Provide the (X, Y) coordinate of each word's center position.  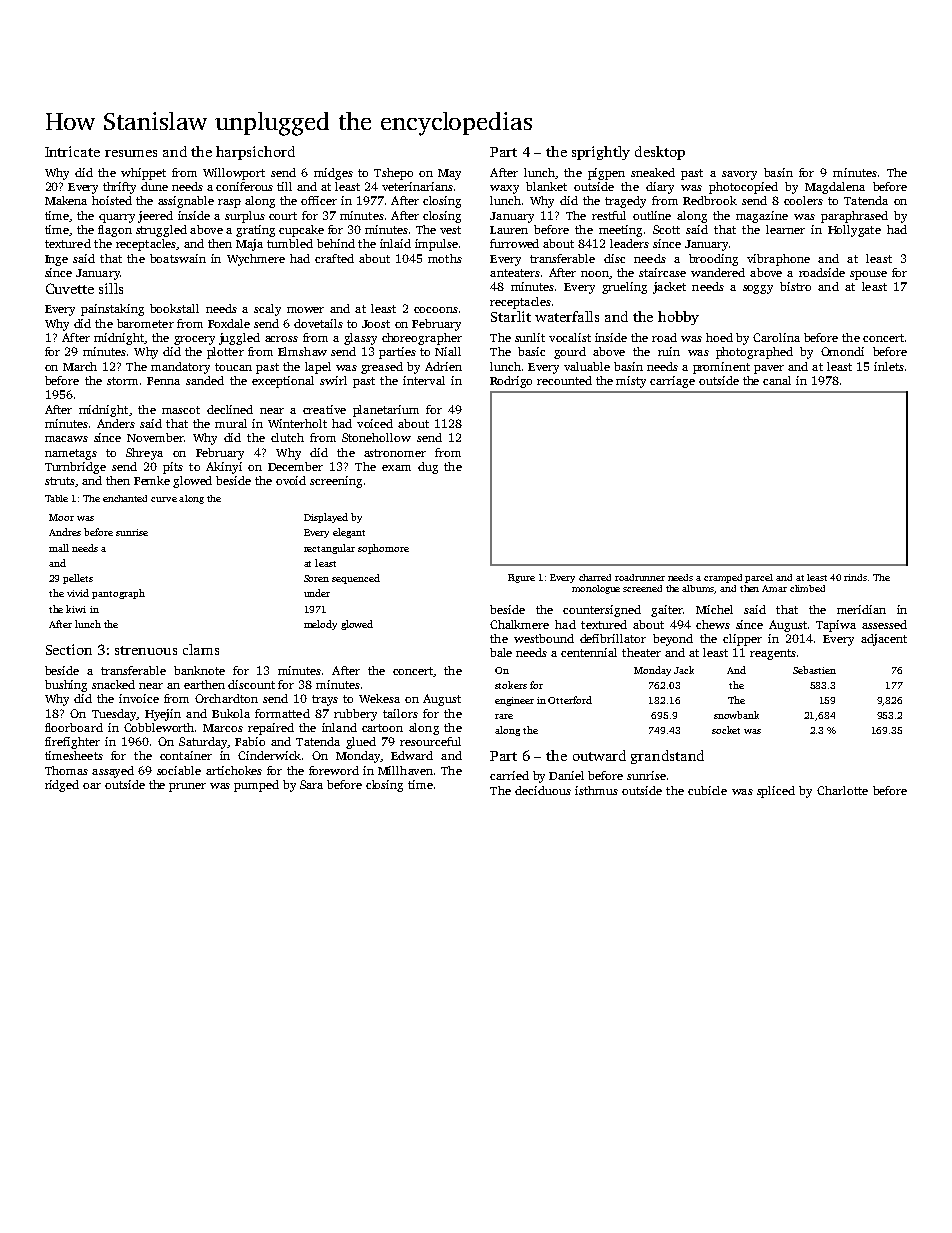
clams (201, 649)
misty (631, 382)
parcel (759, 578)
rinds (855, 577)
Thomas (66, 770)
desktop (660, 153)
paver (769, 369)
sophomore (383, 549)
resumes (131, 153)
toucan (233, 367)
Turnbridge (75, 468)
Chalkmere (519, 624)
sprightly (601, 153)
